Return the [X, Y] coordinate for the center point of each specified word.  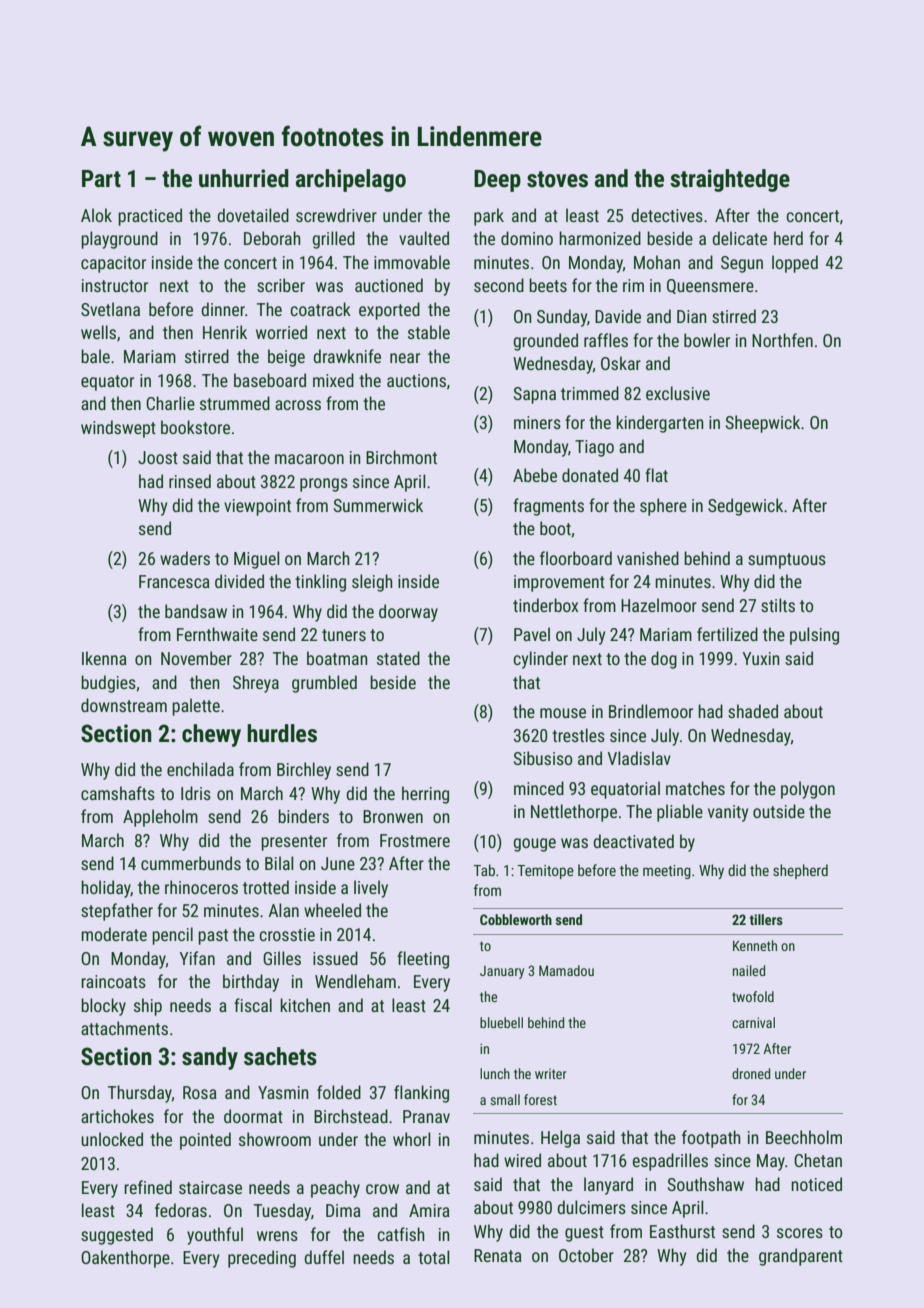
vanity [728, 813]
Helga [560, 1139]
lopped [795, 264]
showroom [275, 1139]
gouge [534, 845]
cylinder [540, 660]
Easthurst [682, 1231]
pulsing [814, 636]
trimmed [590, 393]
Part [101, 179]
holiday [106, 889]
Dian [692, 316]
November [196, 658]
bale [95, 356]
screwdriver [336, 215]
